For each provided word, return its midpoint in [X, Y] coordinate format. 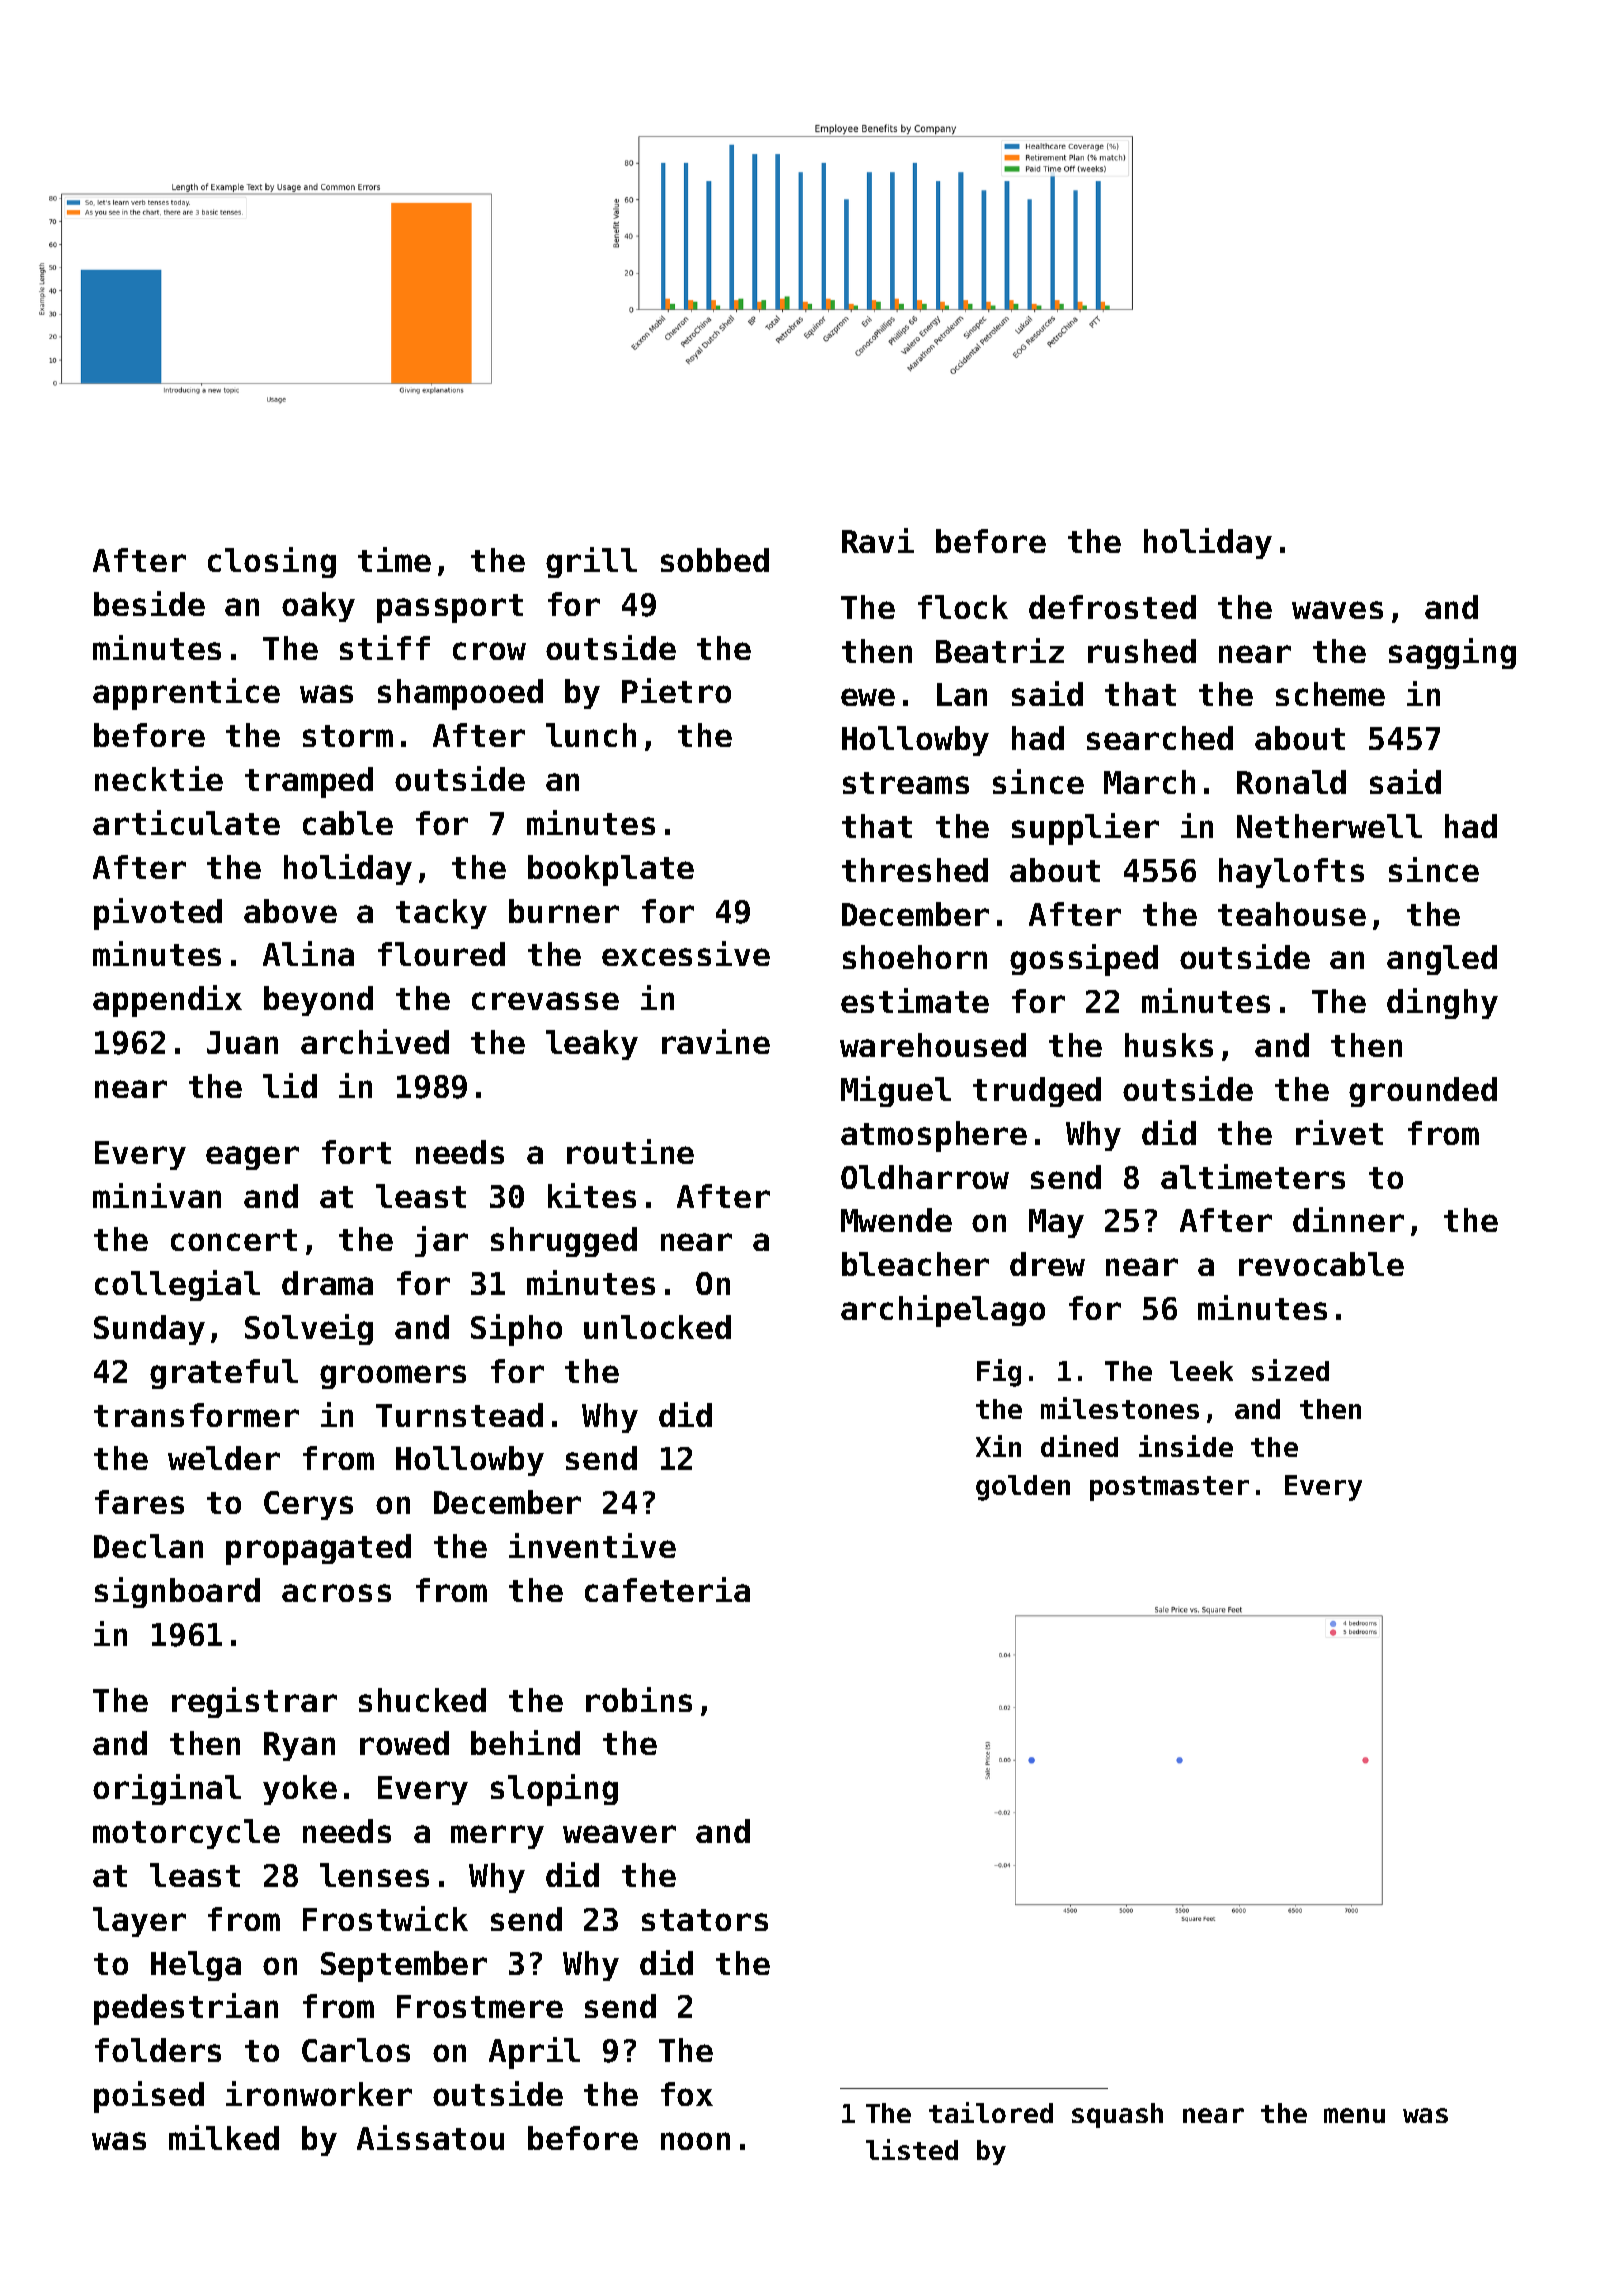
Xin [998, 1446]
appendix [167, 1001]
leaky [592, 1045]
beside [149, 603]
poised [149, 2097]
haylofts [1291, 873]
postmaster [1169, 1488]
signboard [177, 1592]
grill [591, 562]
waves [1337, 610]
